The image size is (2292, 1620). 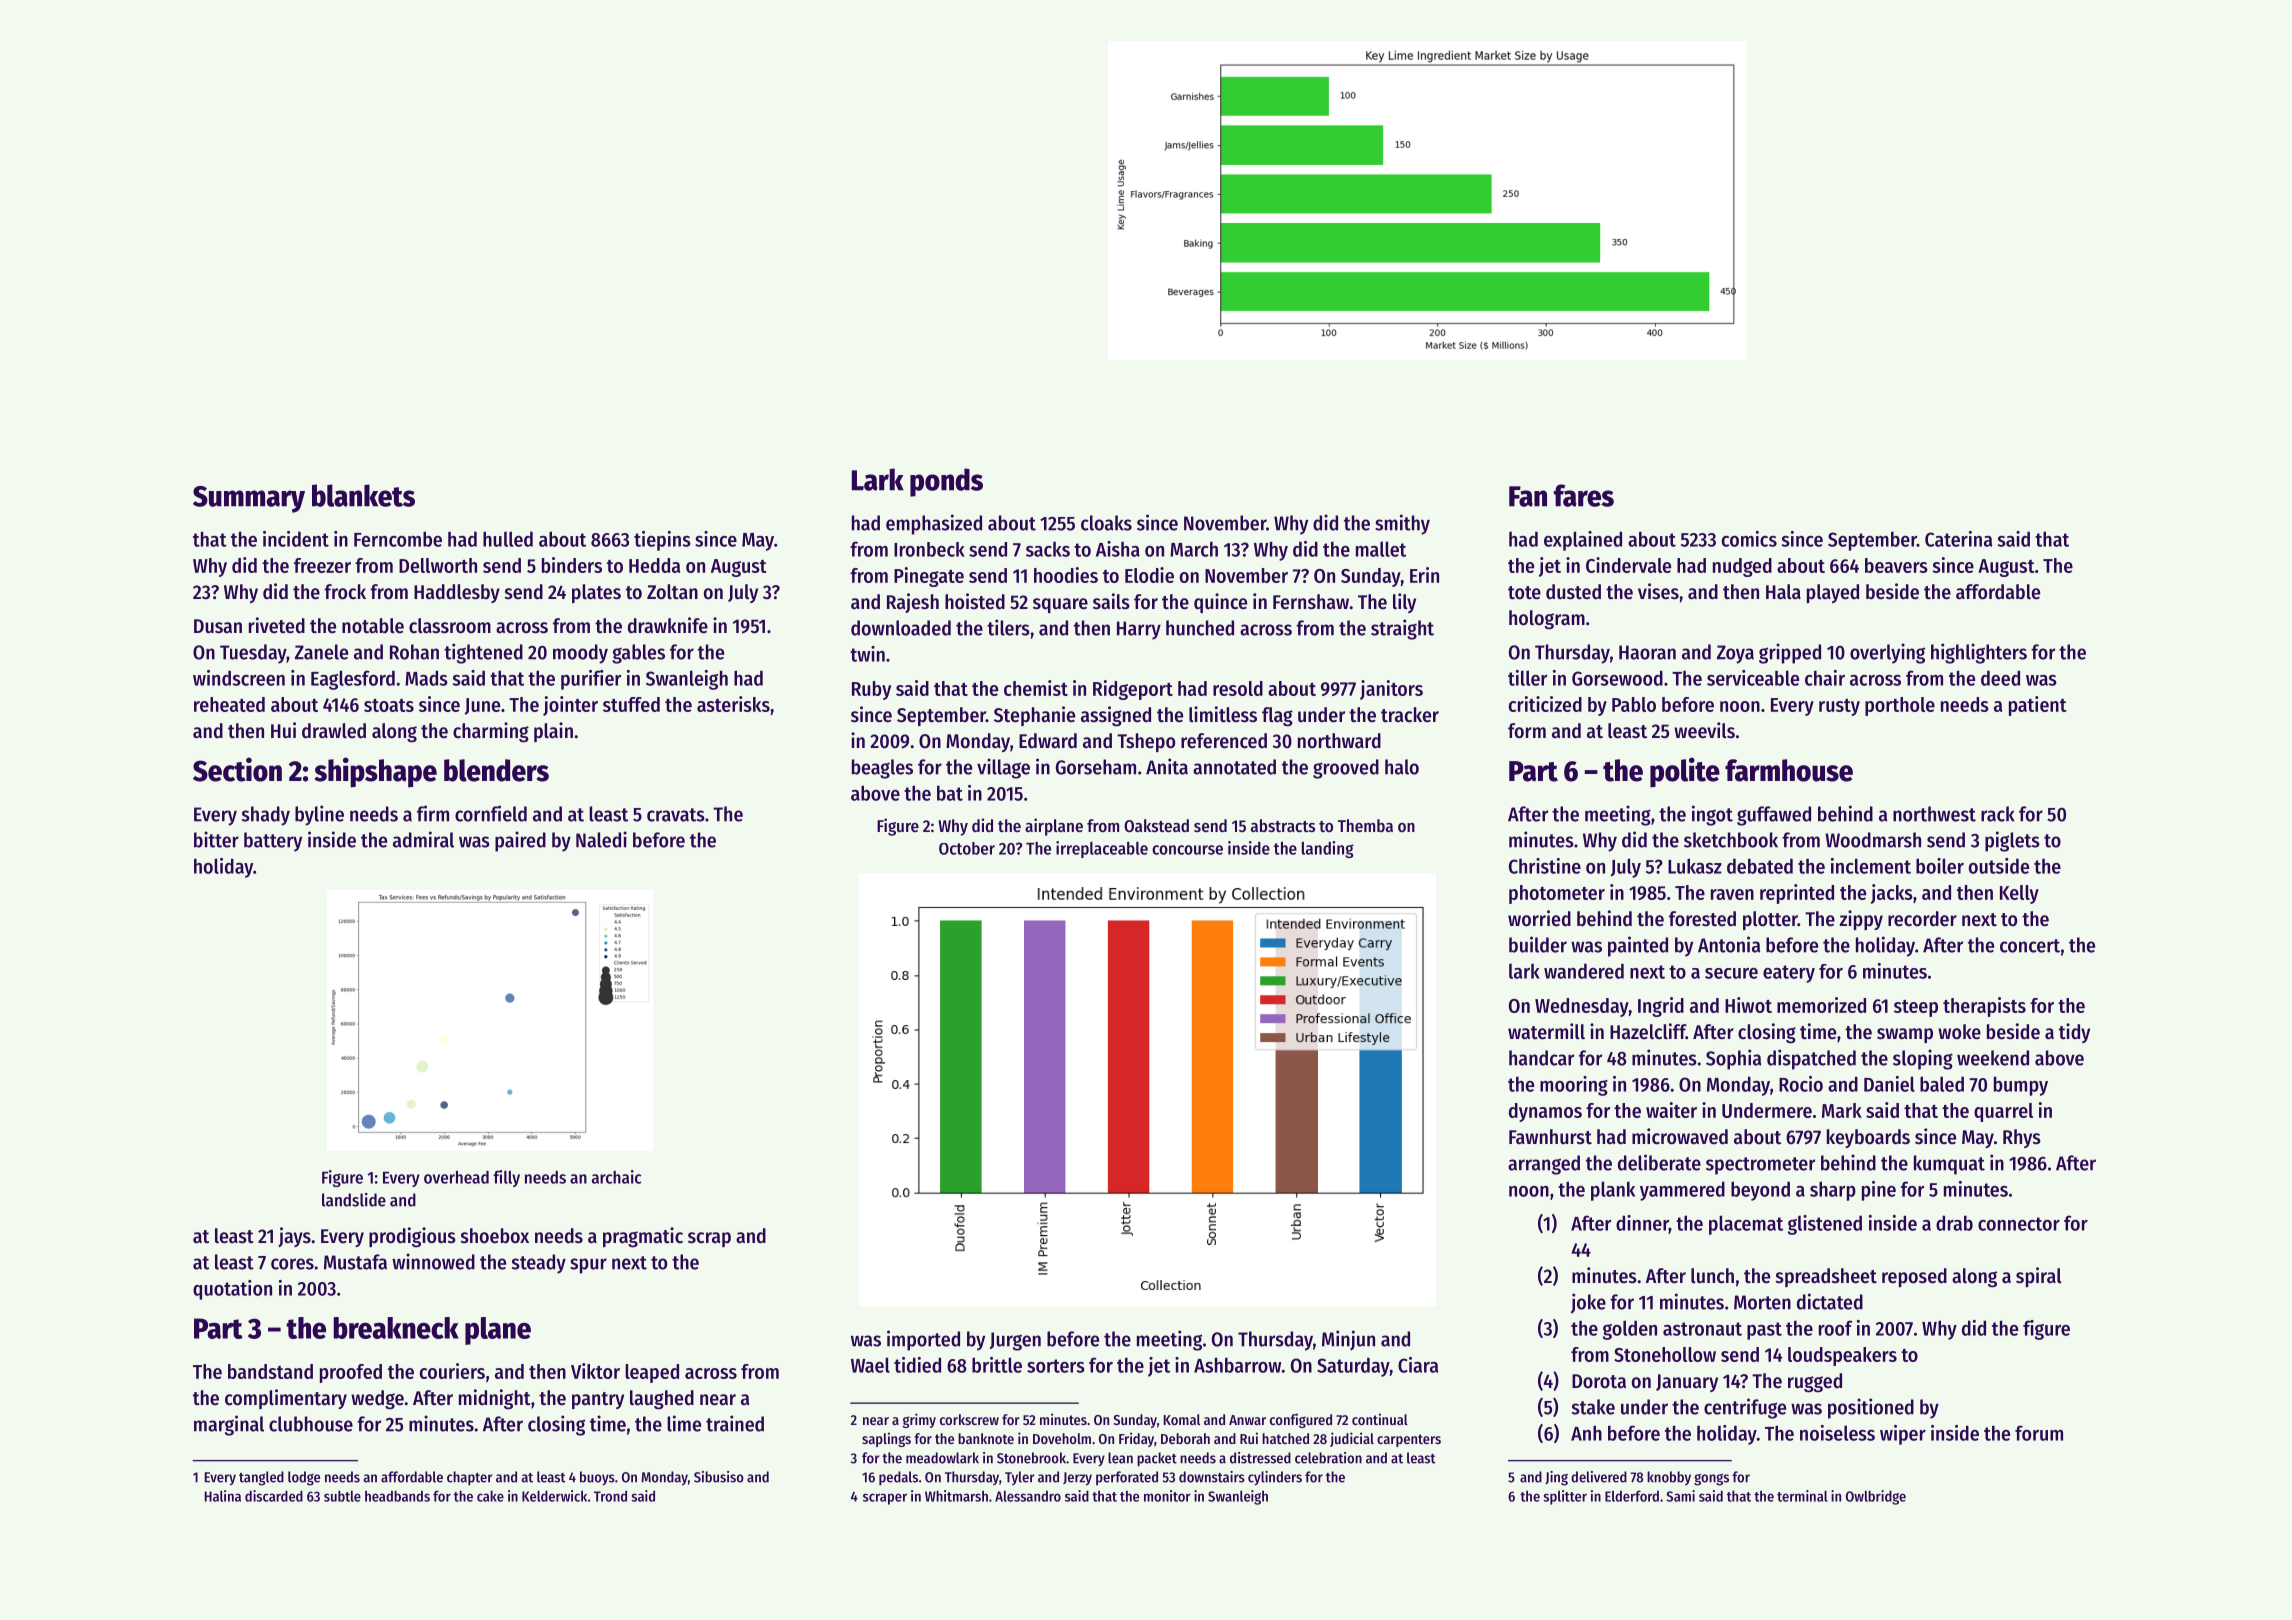 What do you see at coordinates (1789, 974) in the document?
I see `eatery` at bounding box center [1789, 974].
